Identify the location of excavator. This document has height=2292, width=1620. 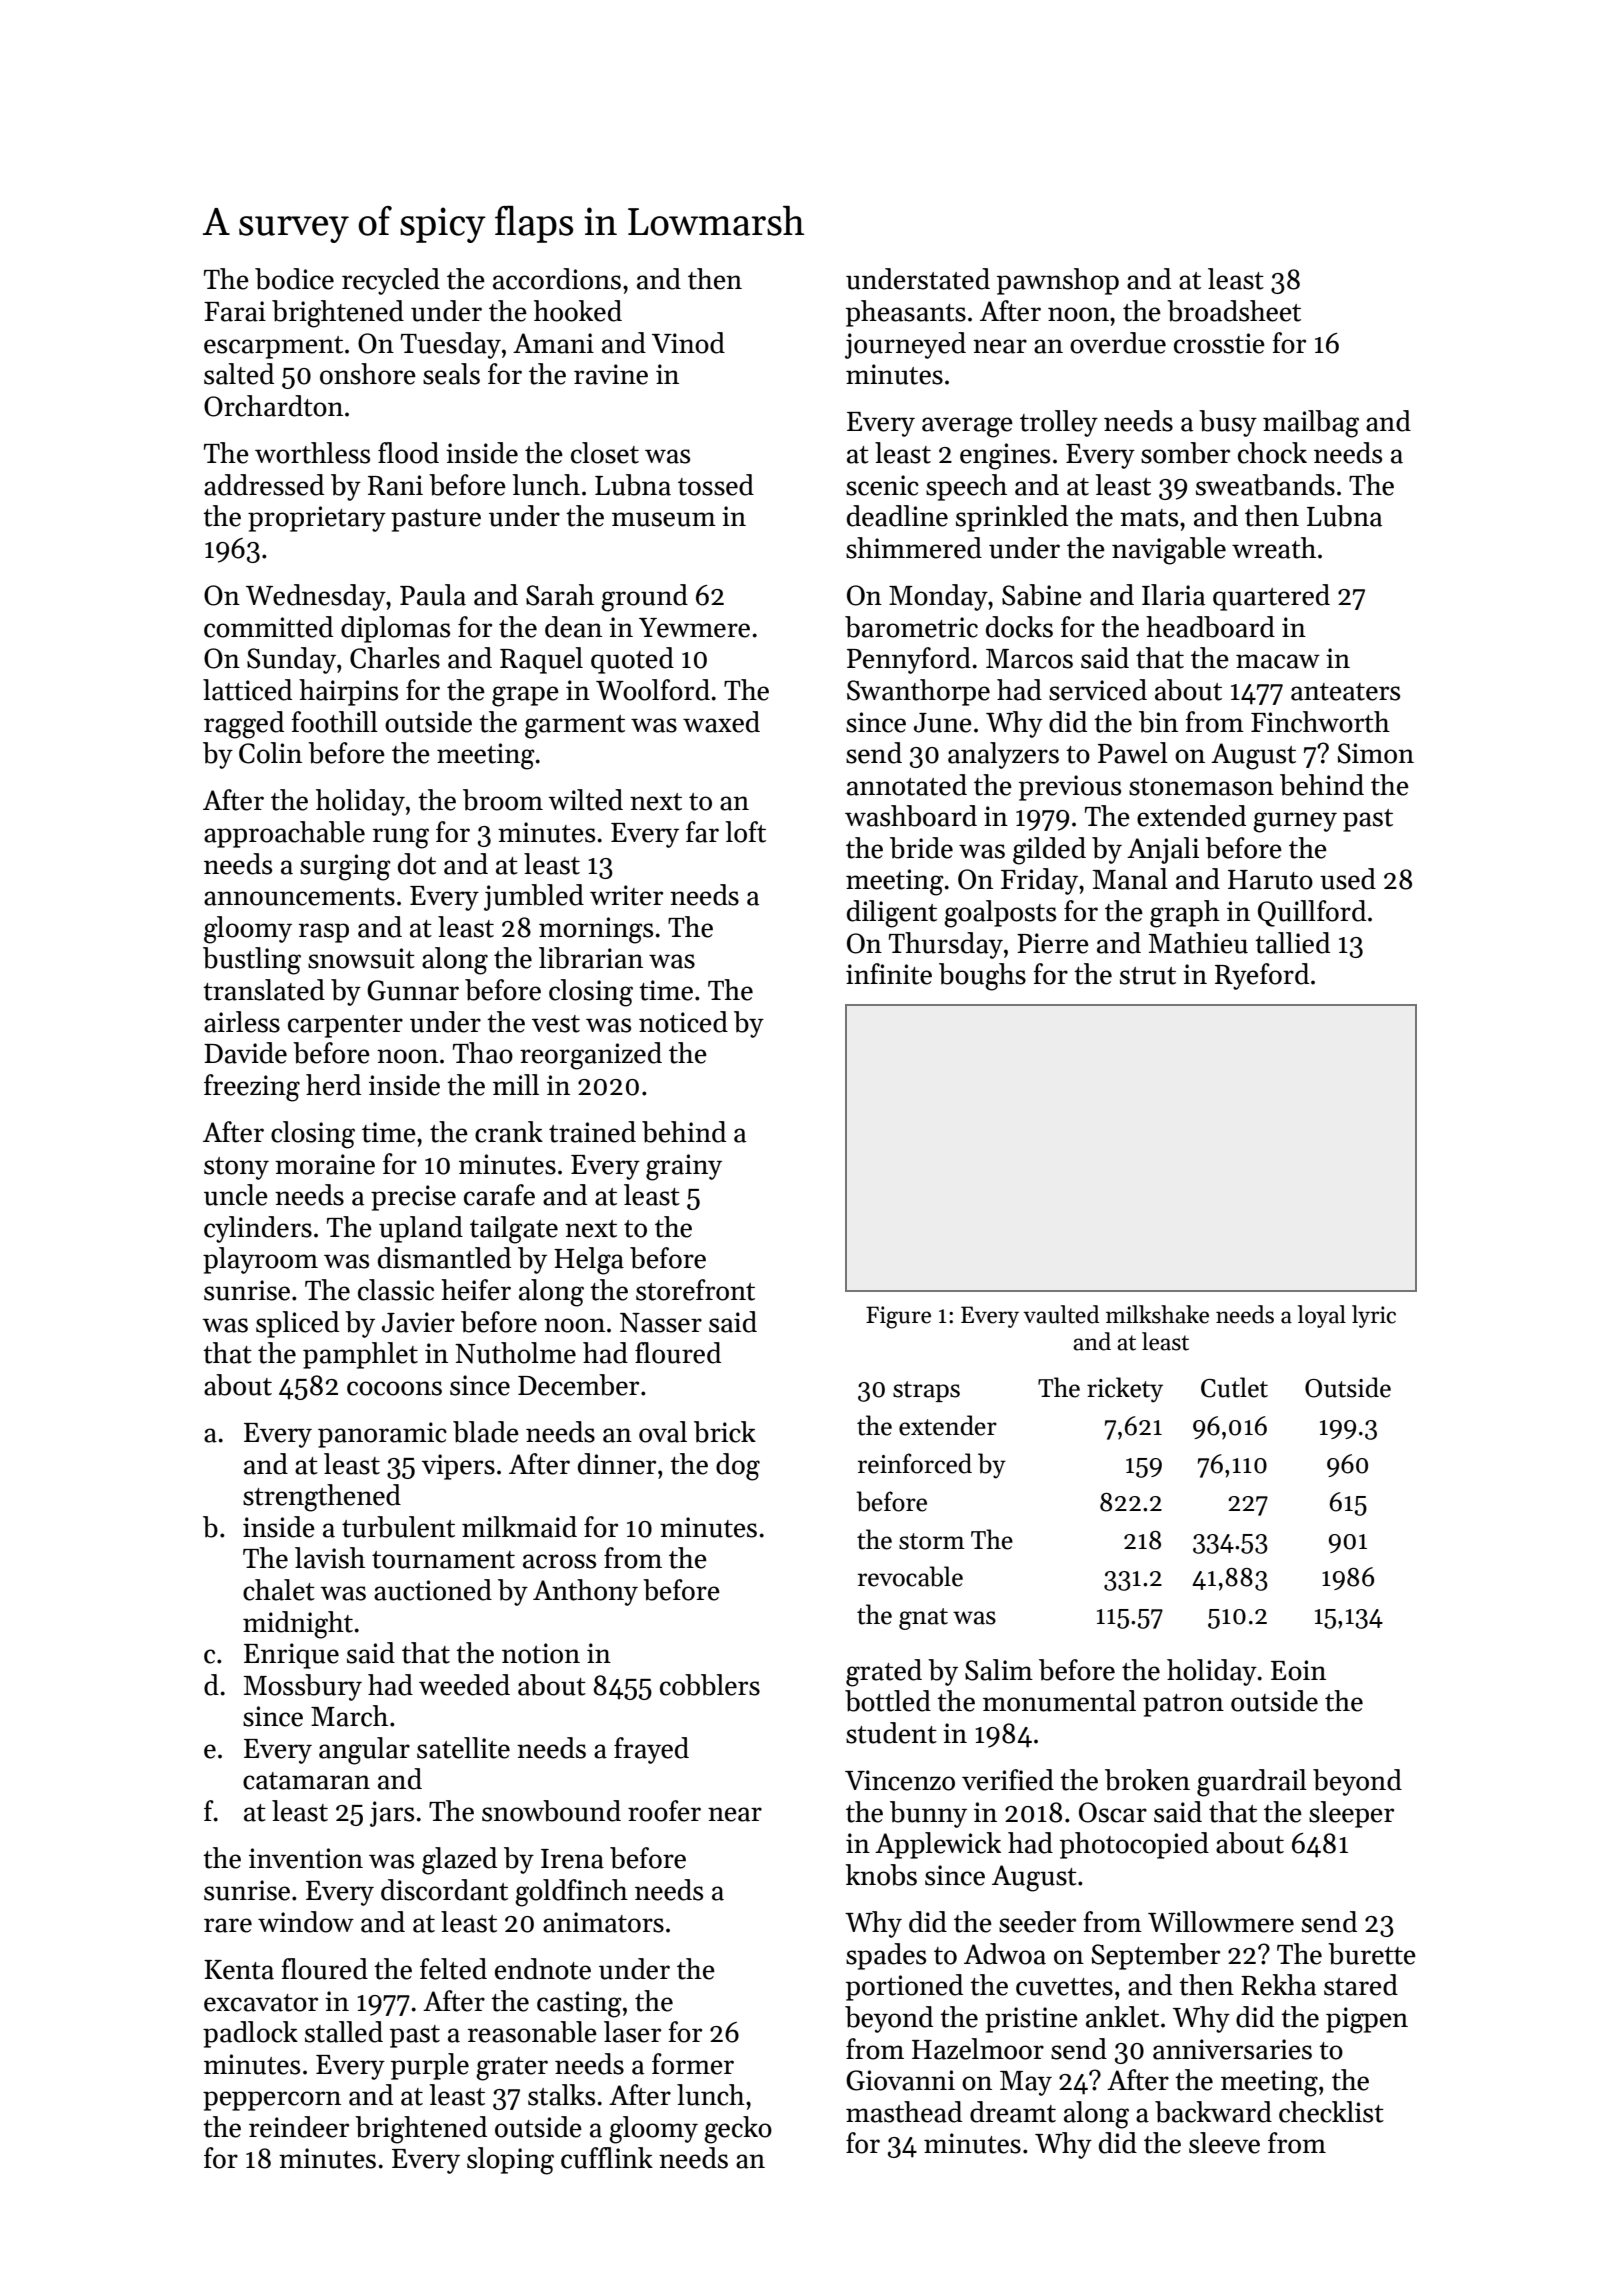
(261, 2003).
